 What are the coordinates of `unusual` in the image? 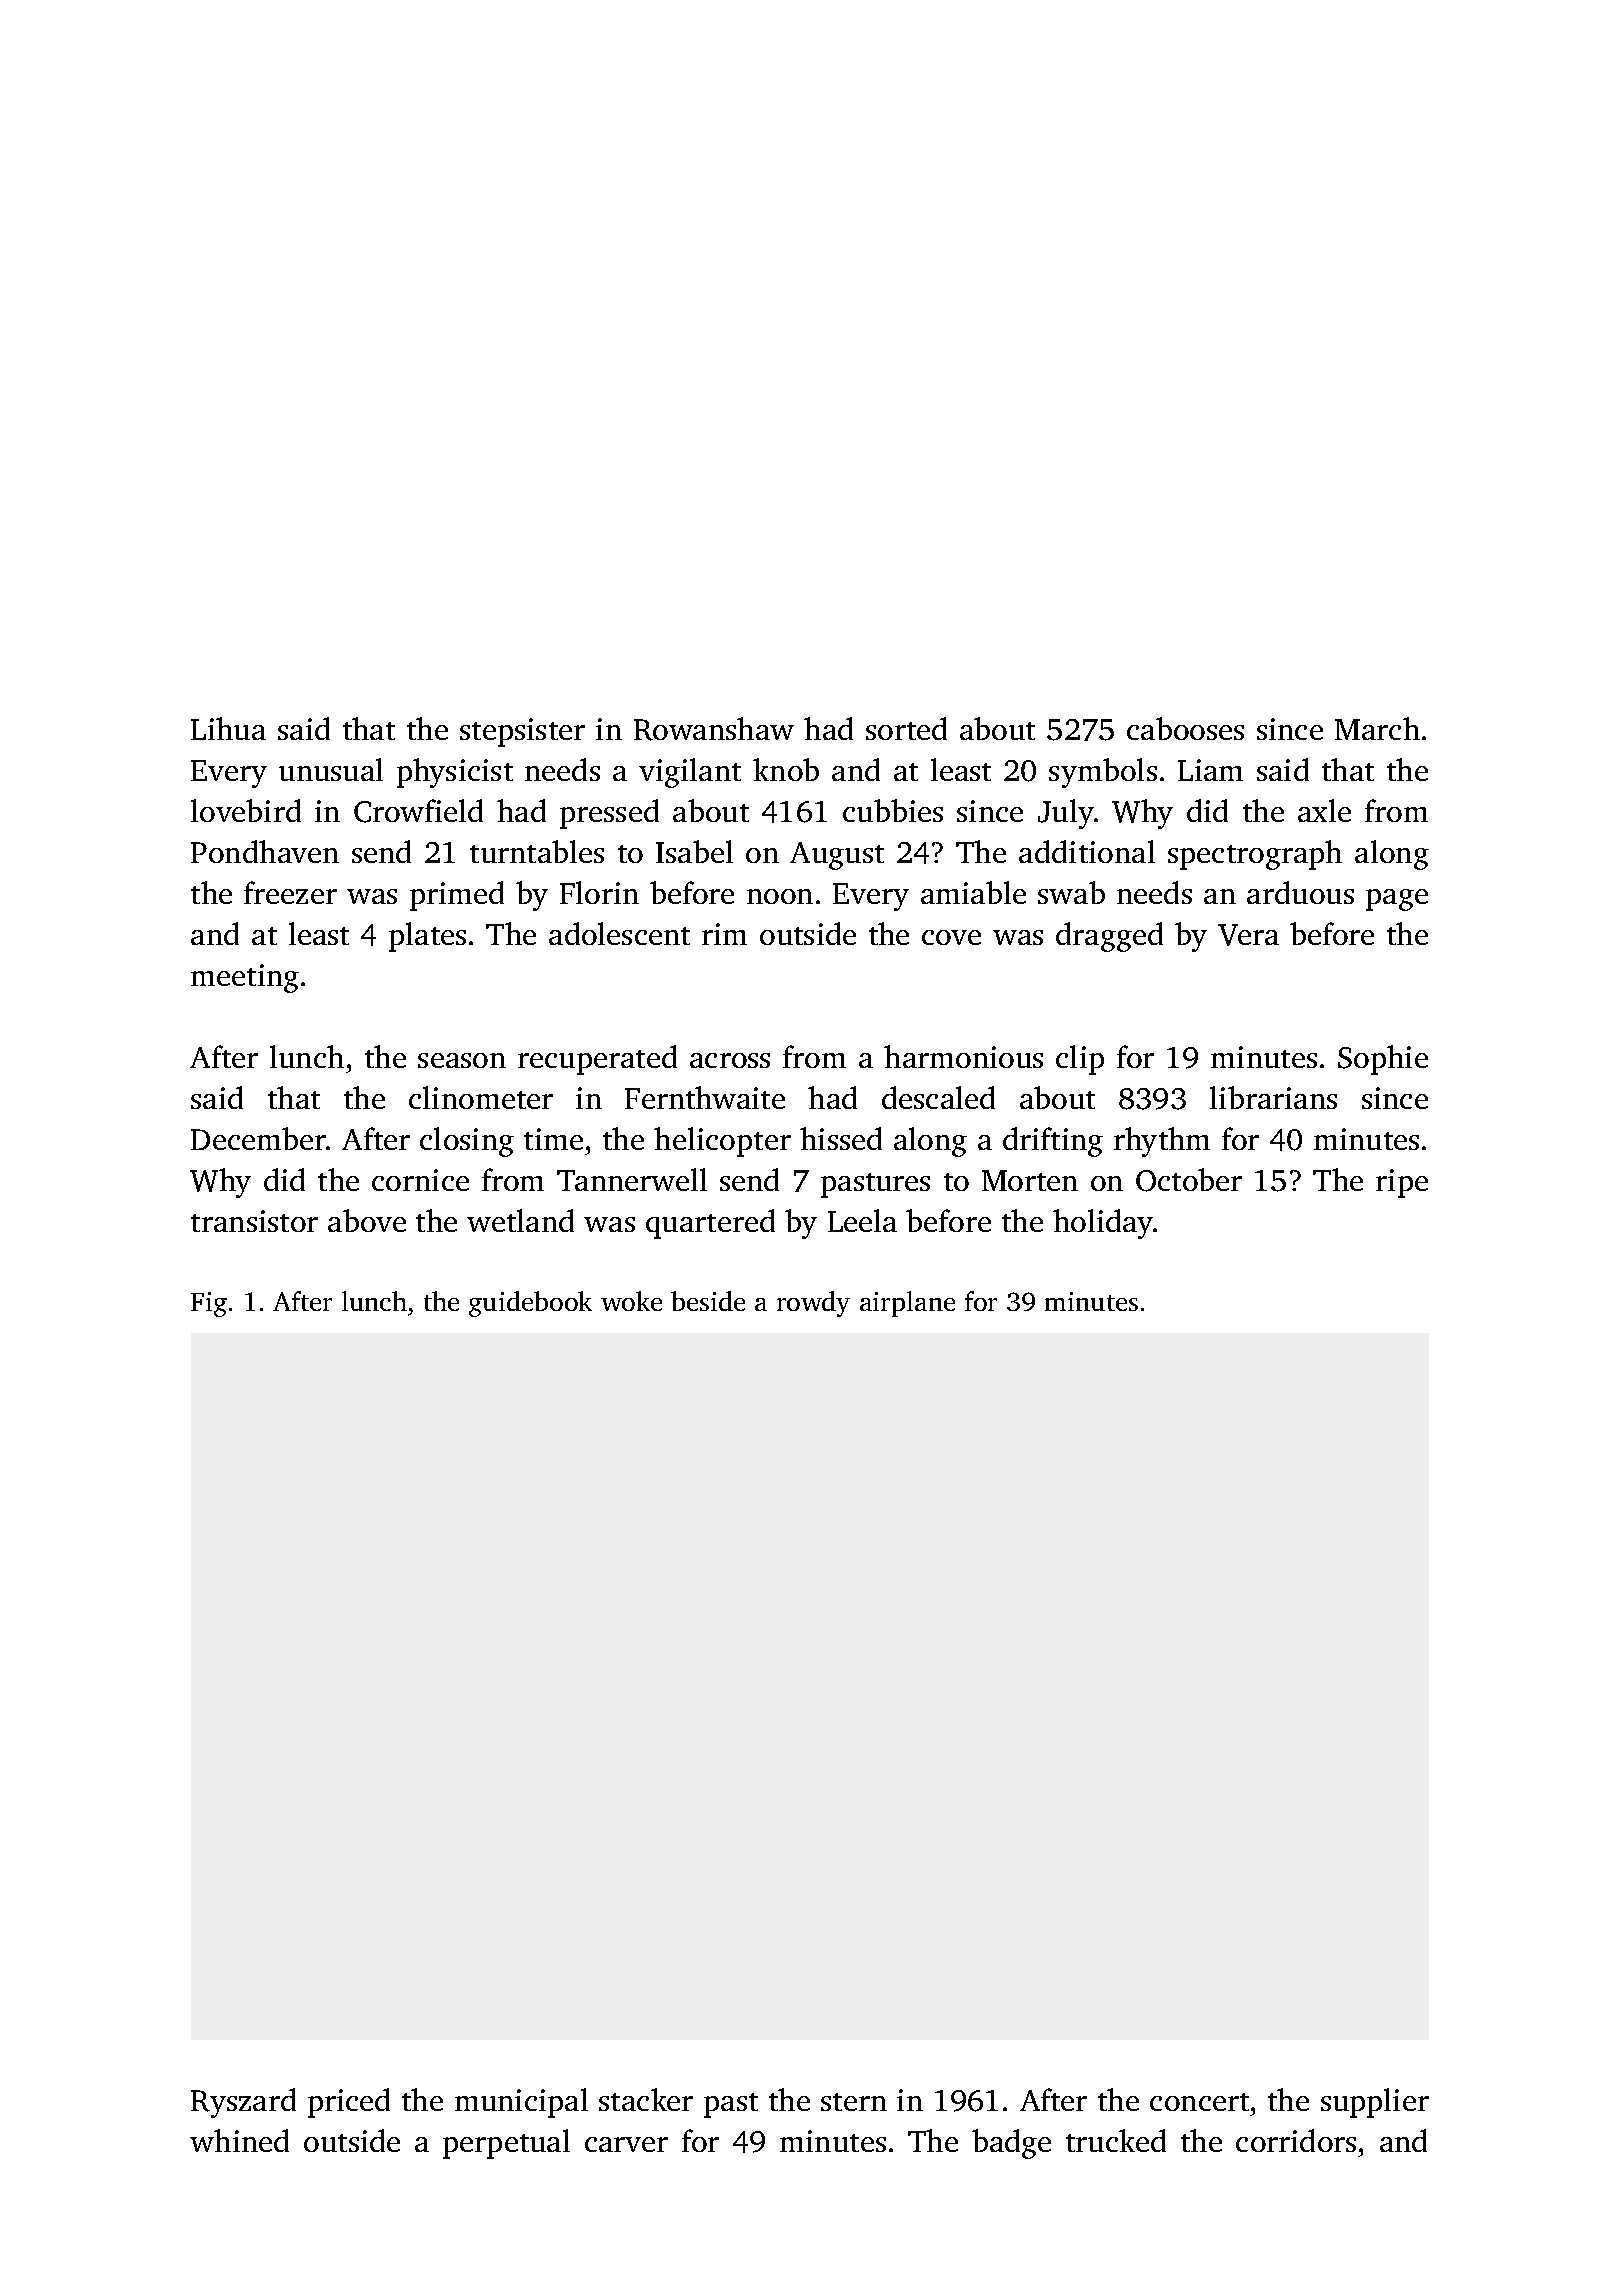 It's located at (331, 769).
